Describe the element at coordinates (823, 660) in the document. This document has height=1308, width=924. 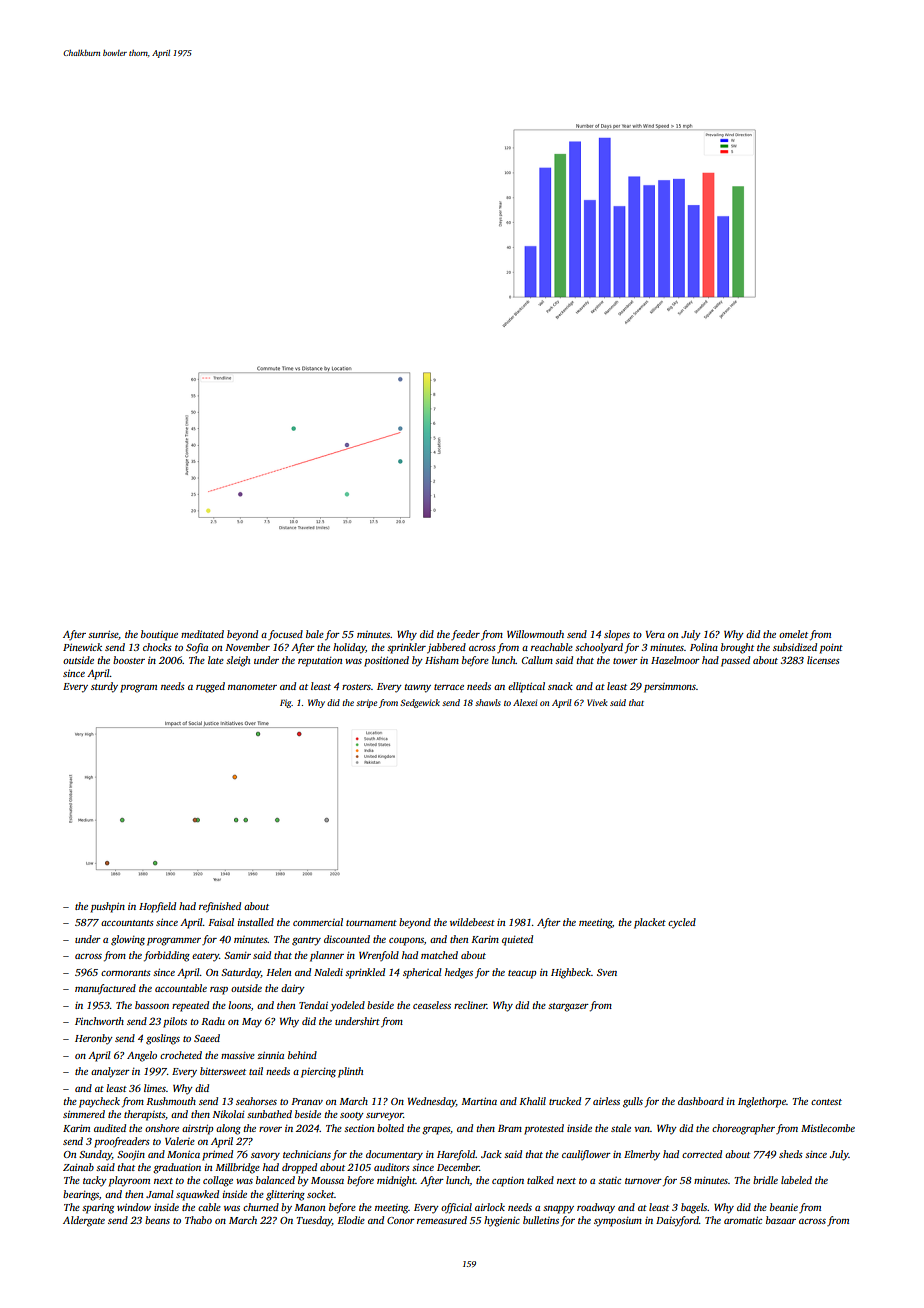
I see `licenses` at that location.
